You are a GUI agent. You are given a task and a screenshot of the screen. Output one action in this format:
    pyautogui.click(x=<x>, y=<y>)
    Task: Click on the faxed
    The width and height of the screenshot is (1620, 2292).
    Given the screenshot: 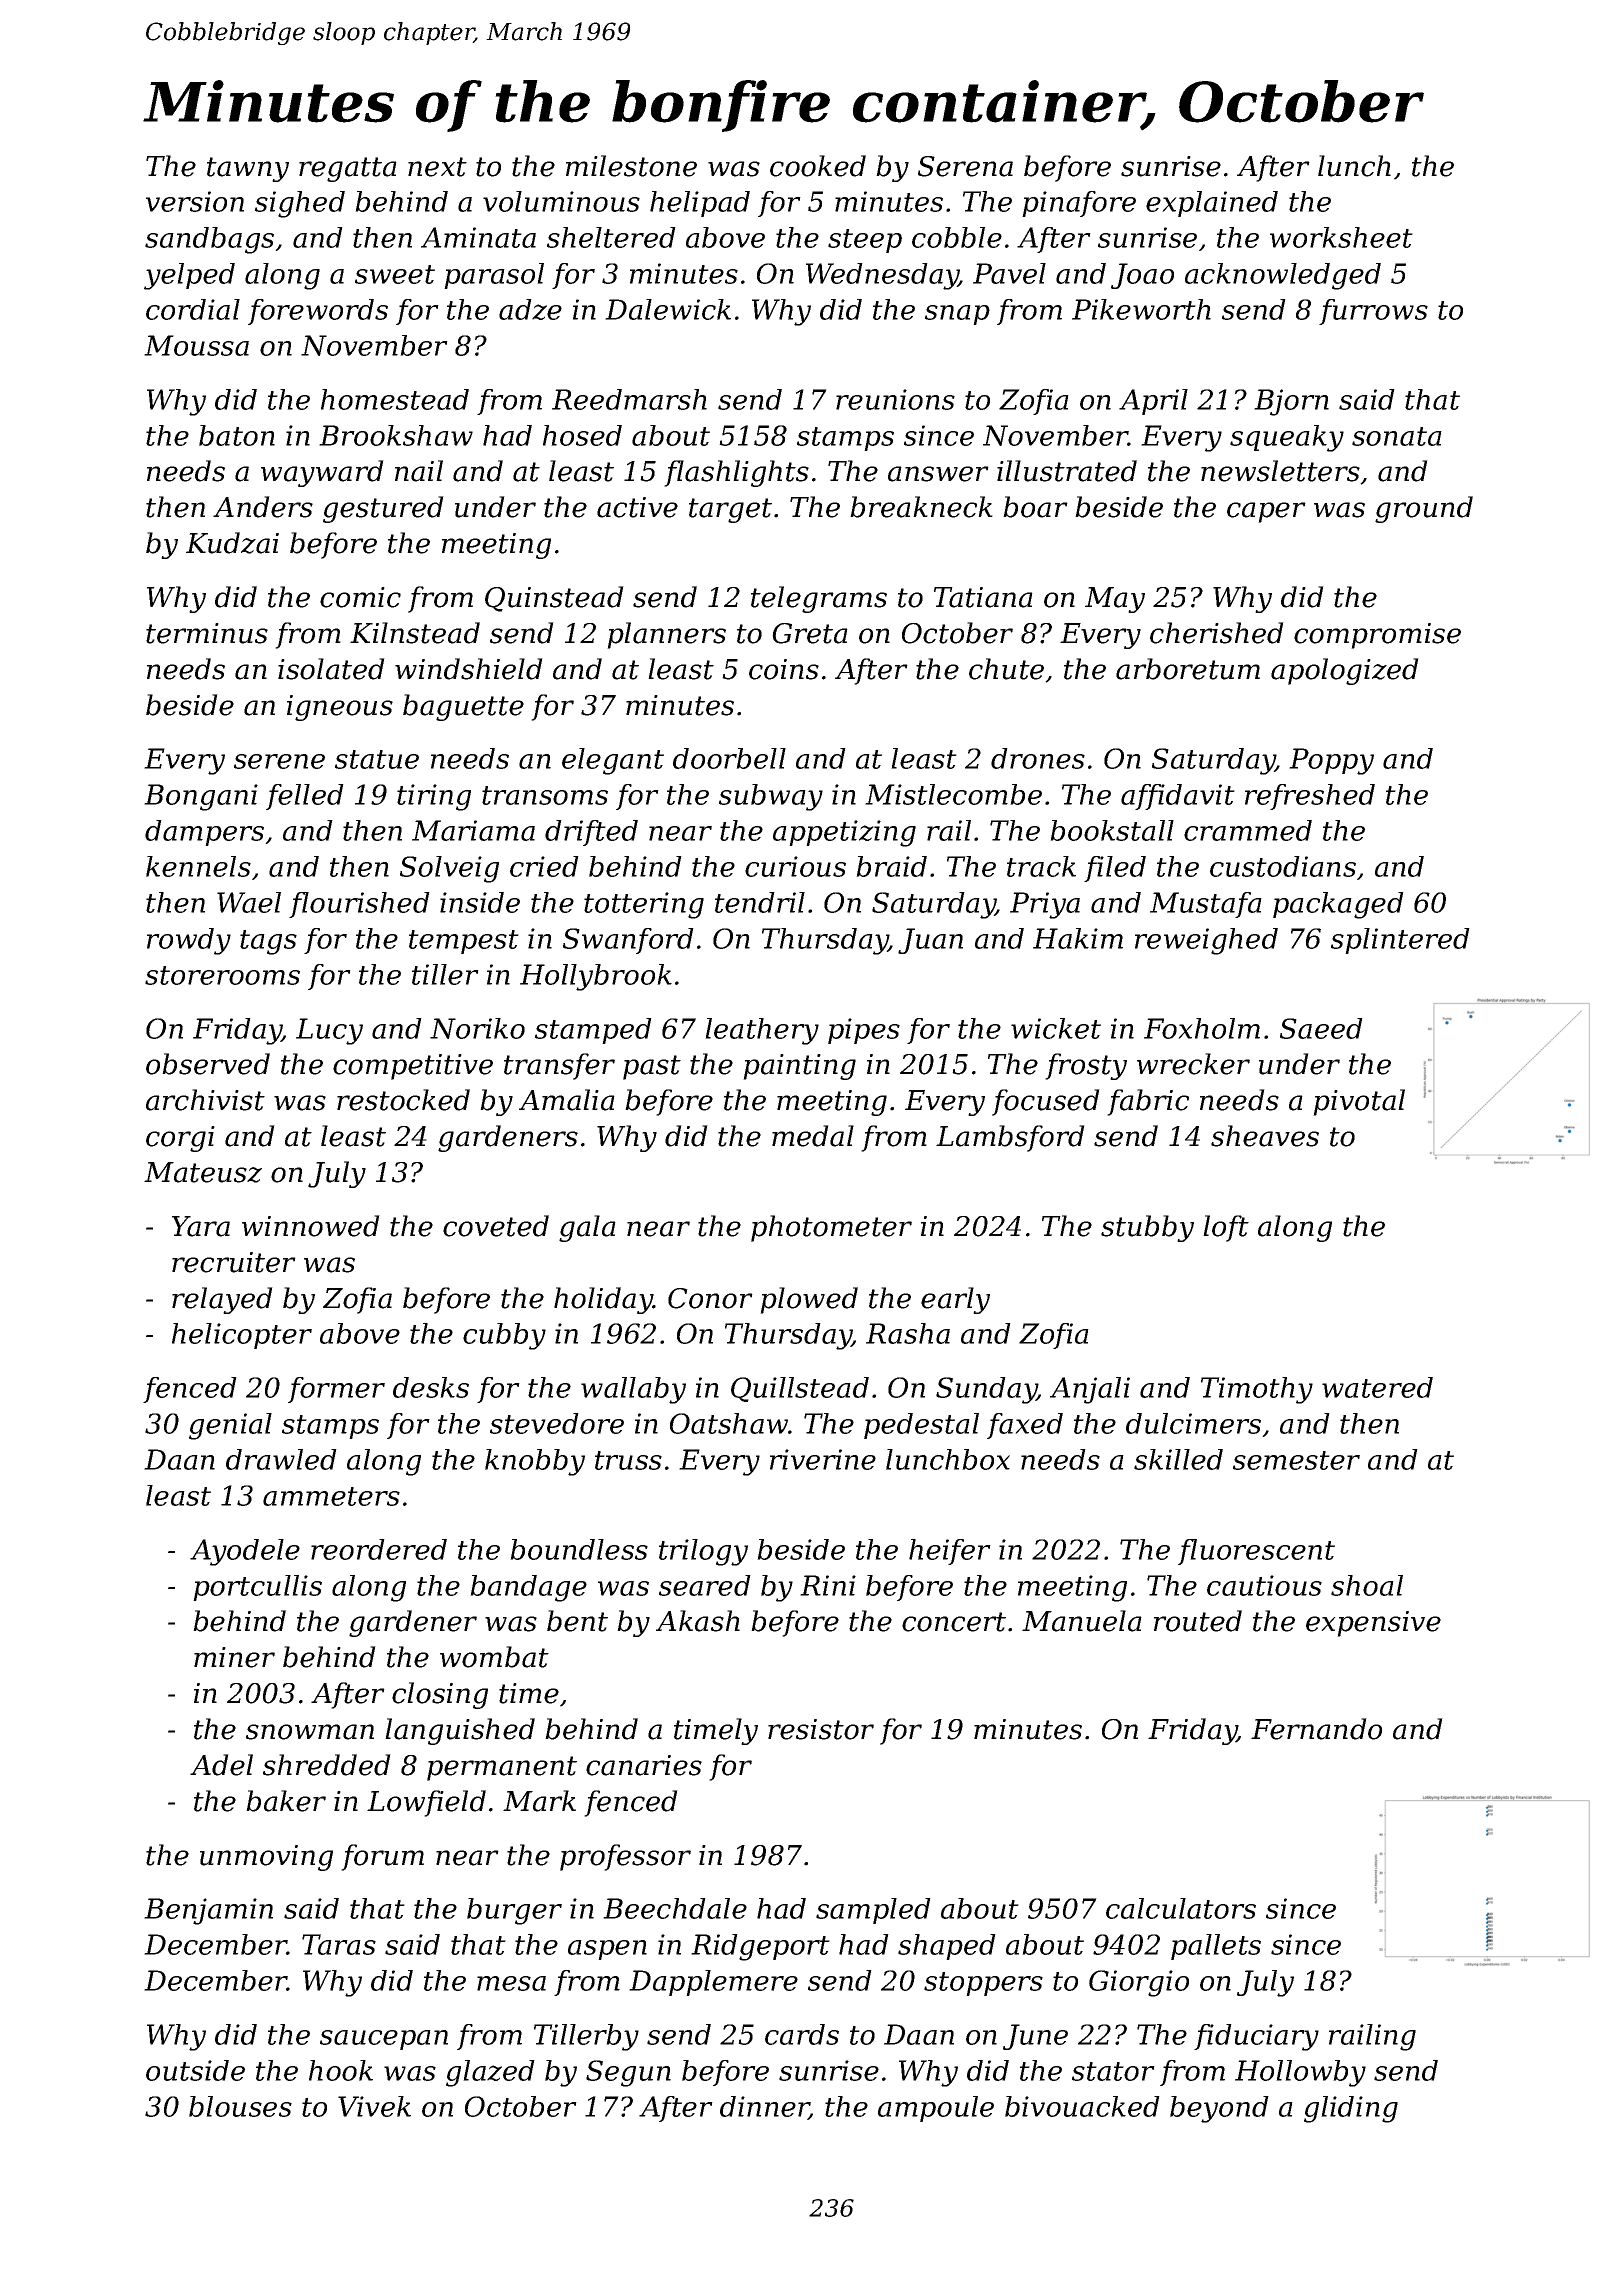 What is the action you would take?
    pyautogui.click(x=1025, y=1426)
